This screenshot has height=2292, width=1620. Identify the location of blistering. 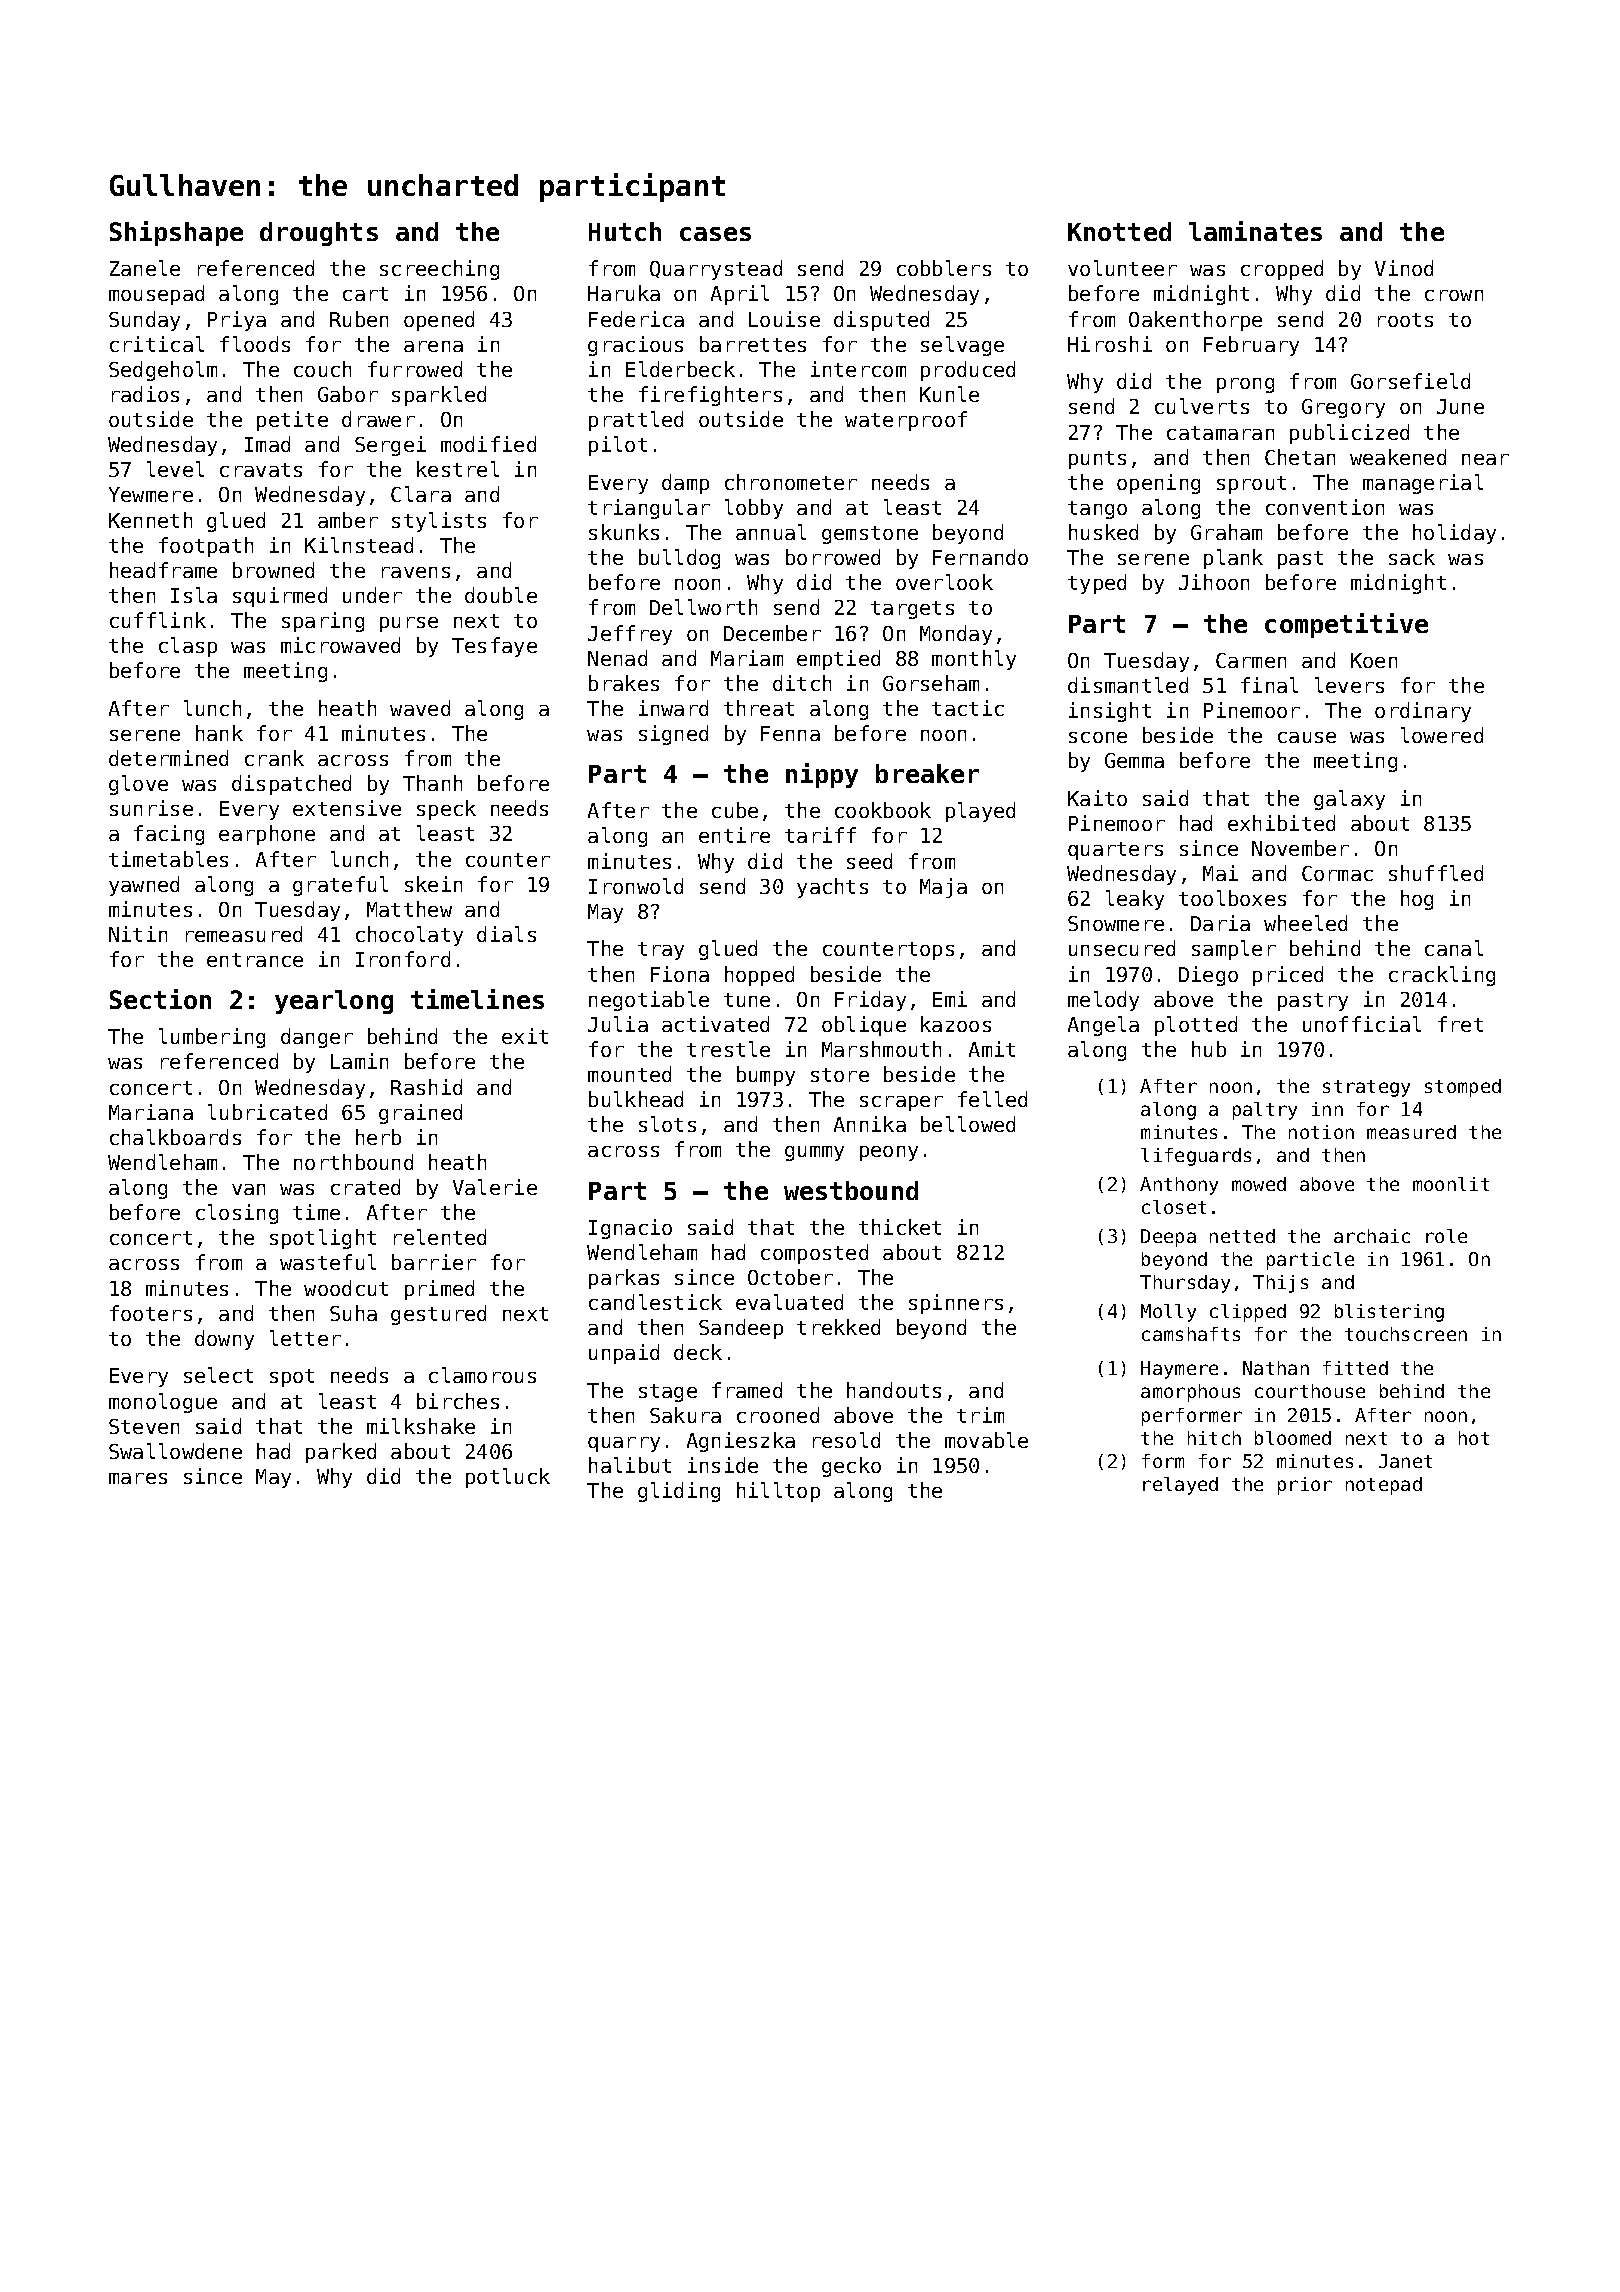
(1389, 1313).
